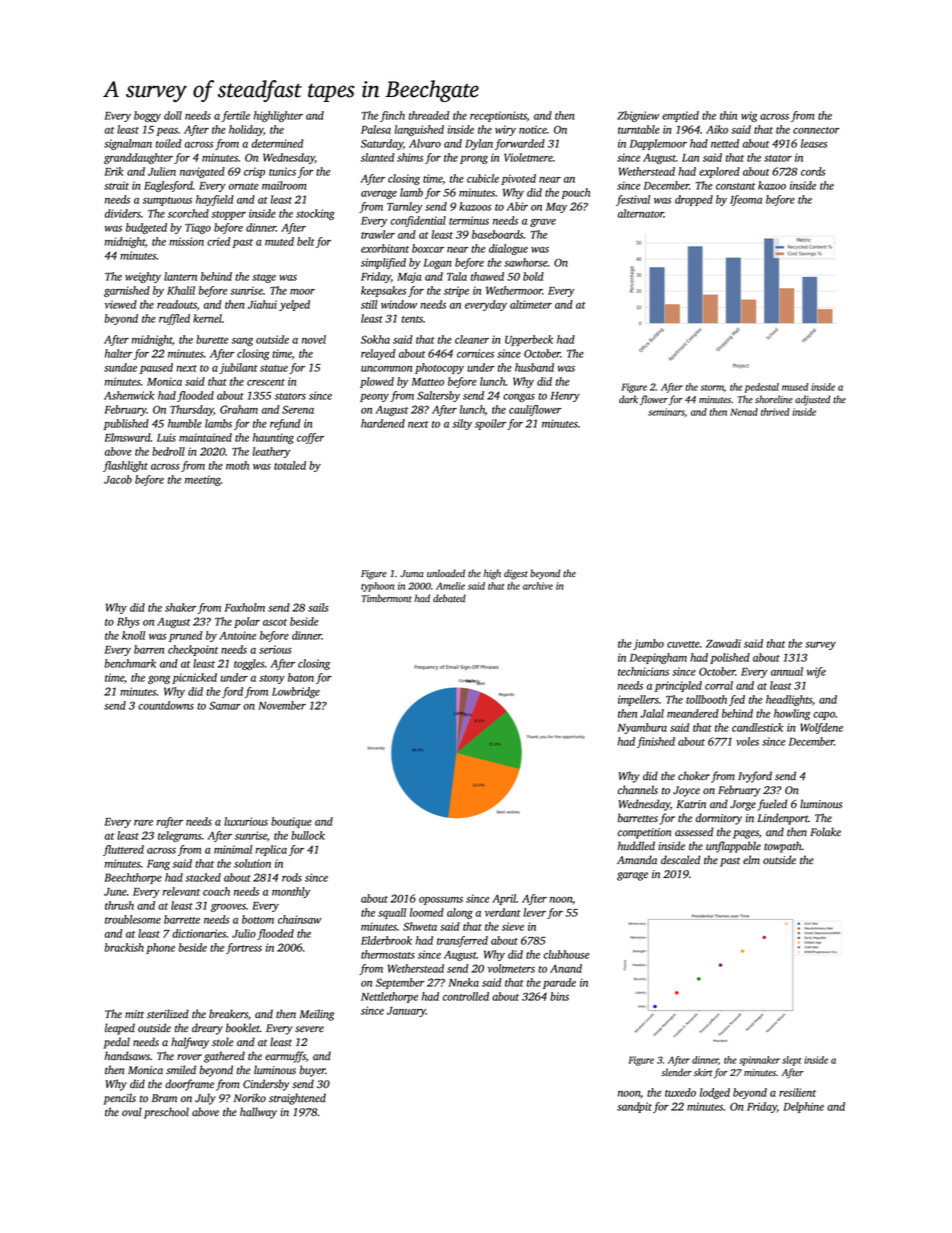 This page has width=952, height=1233. I want to click on leases, so click(814, 143).
